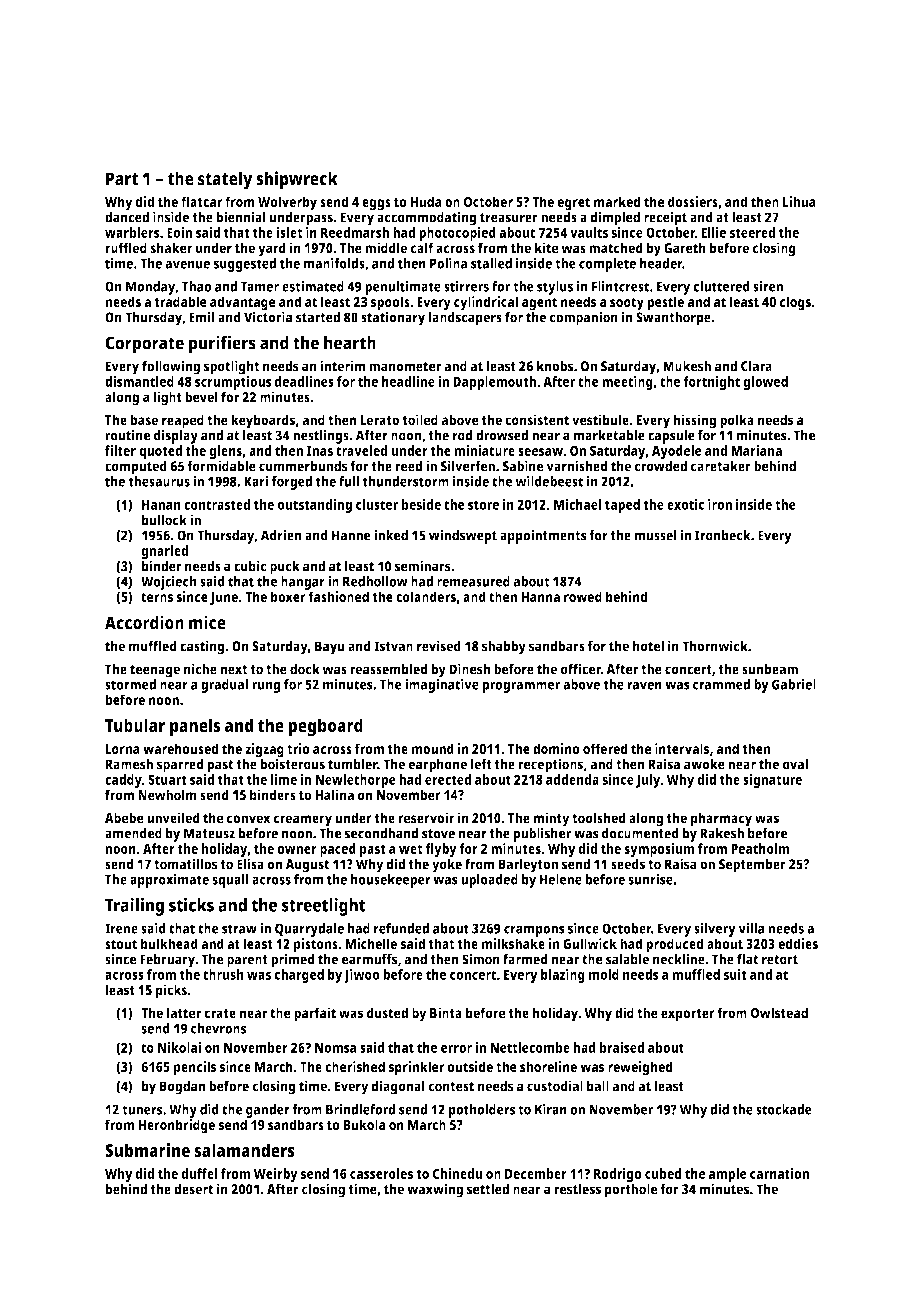 The image size is (924, 1308). I want to click on Huda, so click(426, 201).
